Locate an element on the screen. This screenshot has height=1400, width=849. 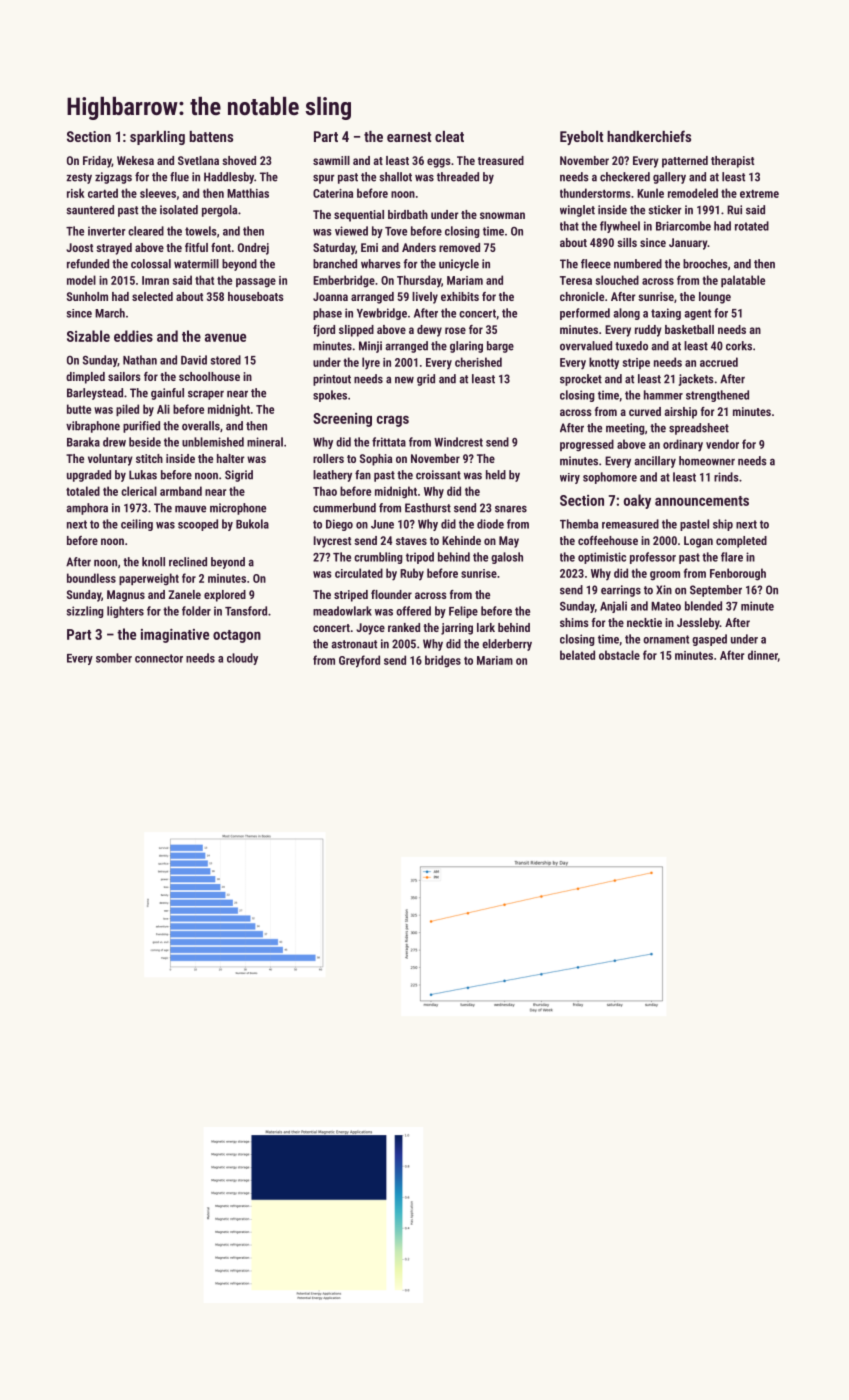
branched is located at coordinates (335, 264).
